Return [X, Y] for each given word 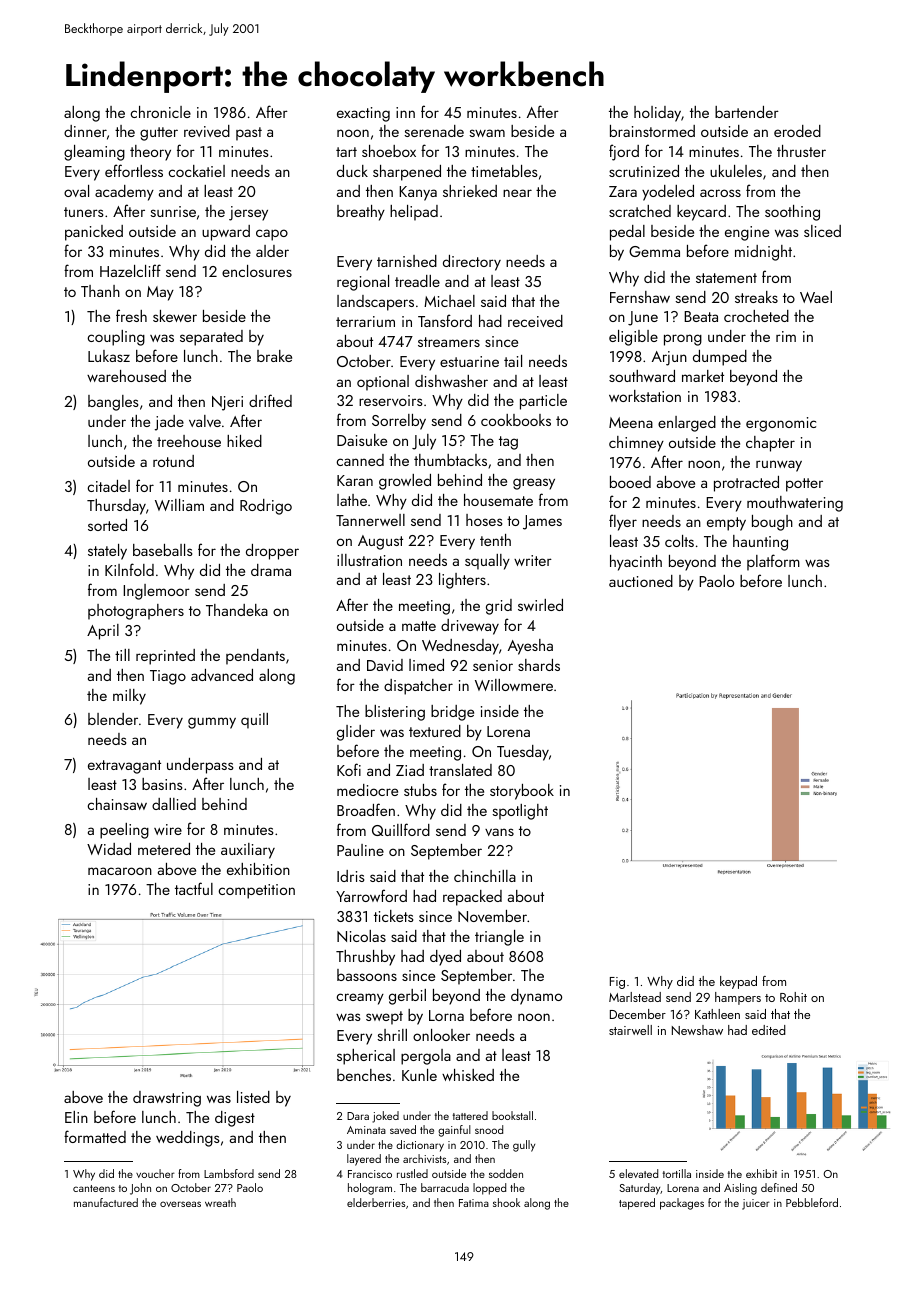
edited [769, 1030]
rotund [173, 461]
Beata [701, 316]
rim [786, 336]
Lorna [446, 1015]
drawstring [167, 1099]
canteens [94, 1188]
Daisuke [362, 440]
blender [113, 719]
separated [211, 338]
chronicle [160, 112]
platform [773, 562]
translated [460, 770]
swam [487, 133]
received [535, 321]
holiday [657, 114]
